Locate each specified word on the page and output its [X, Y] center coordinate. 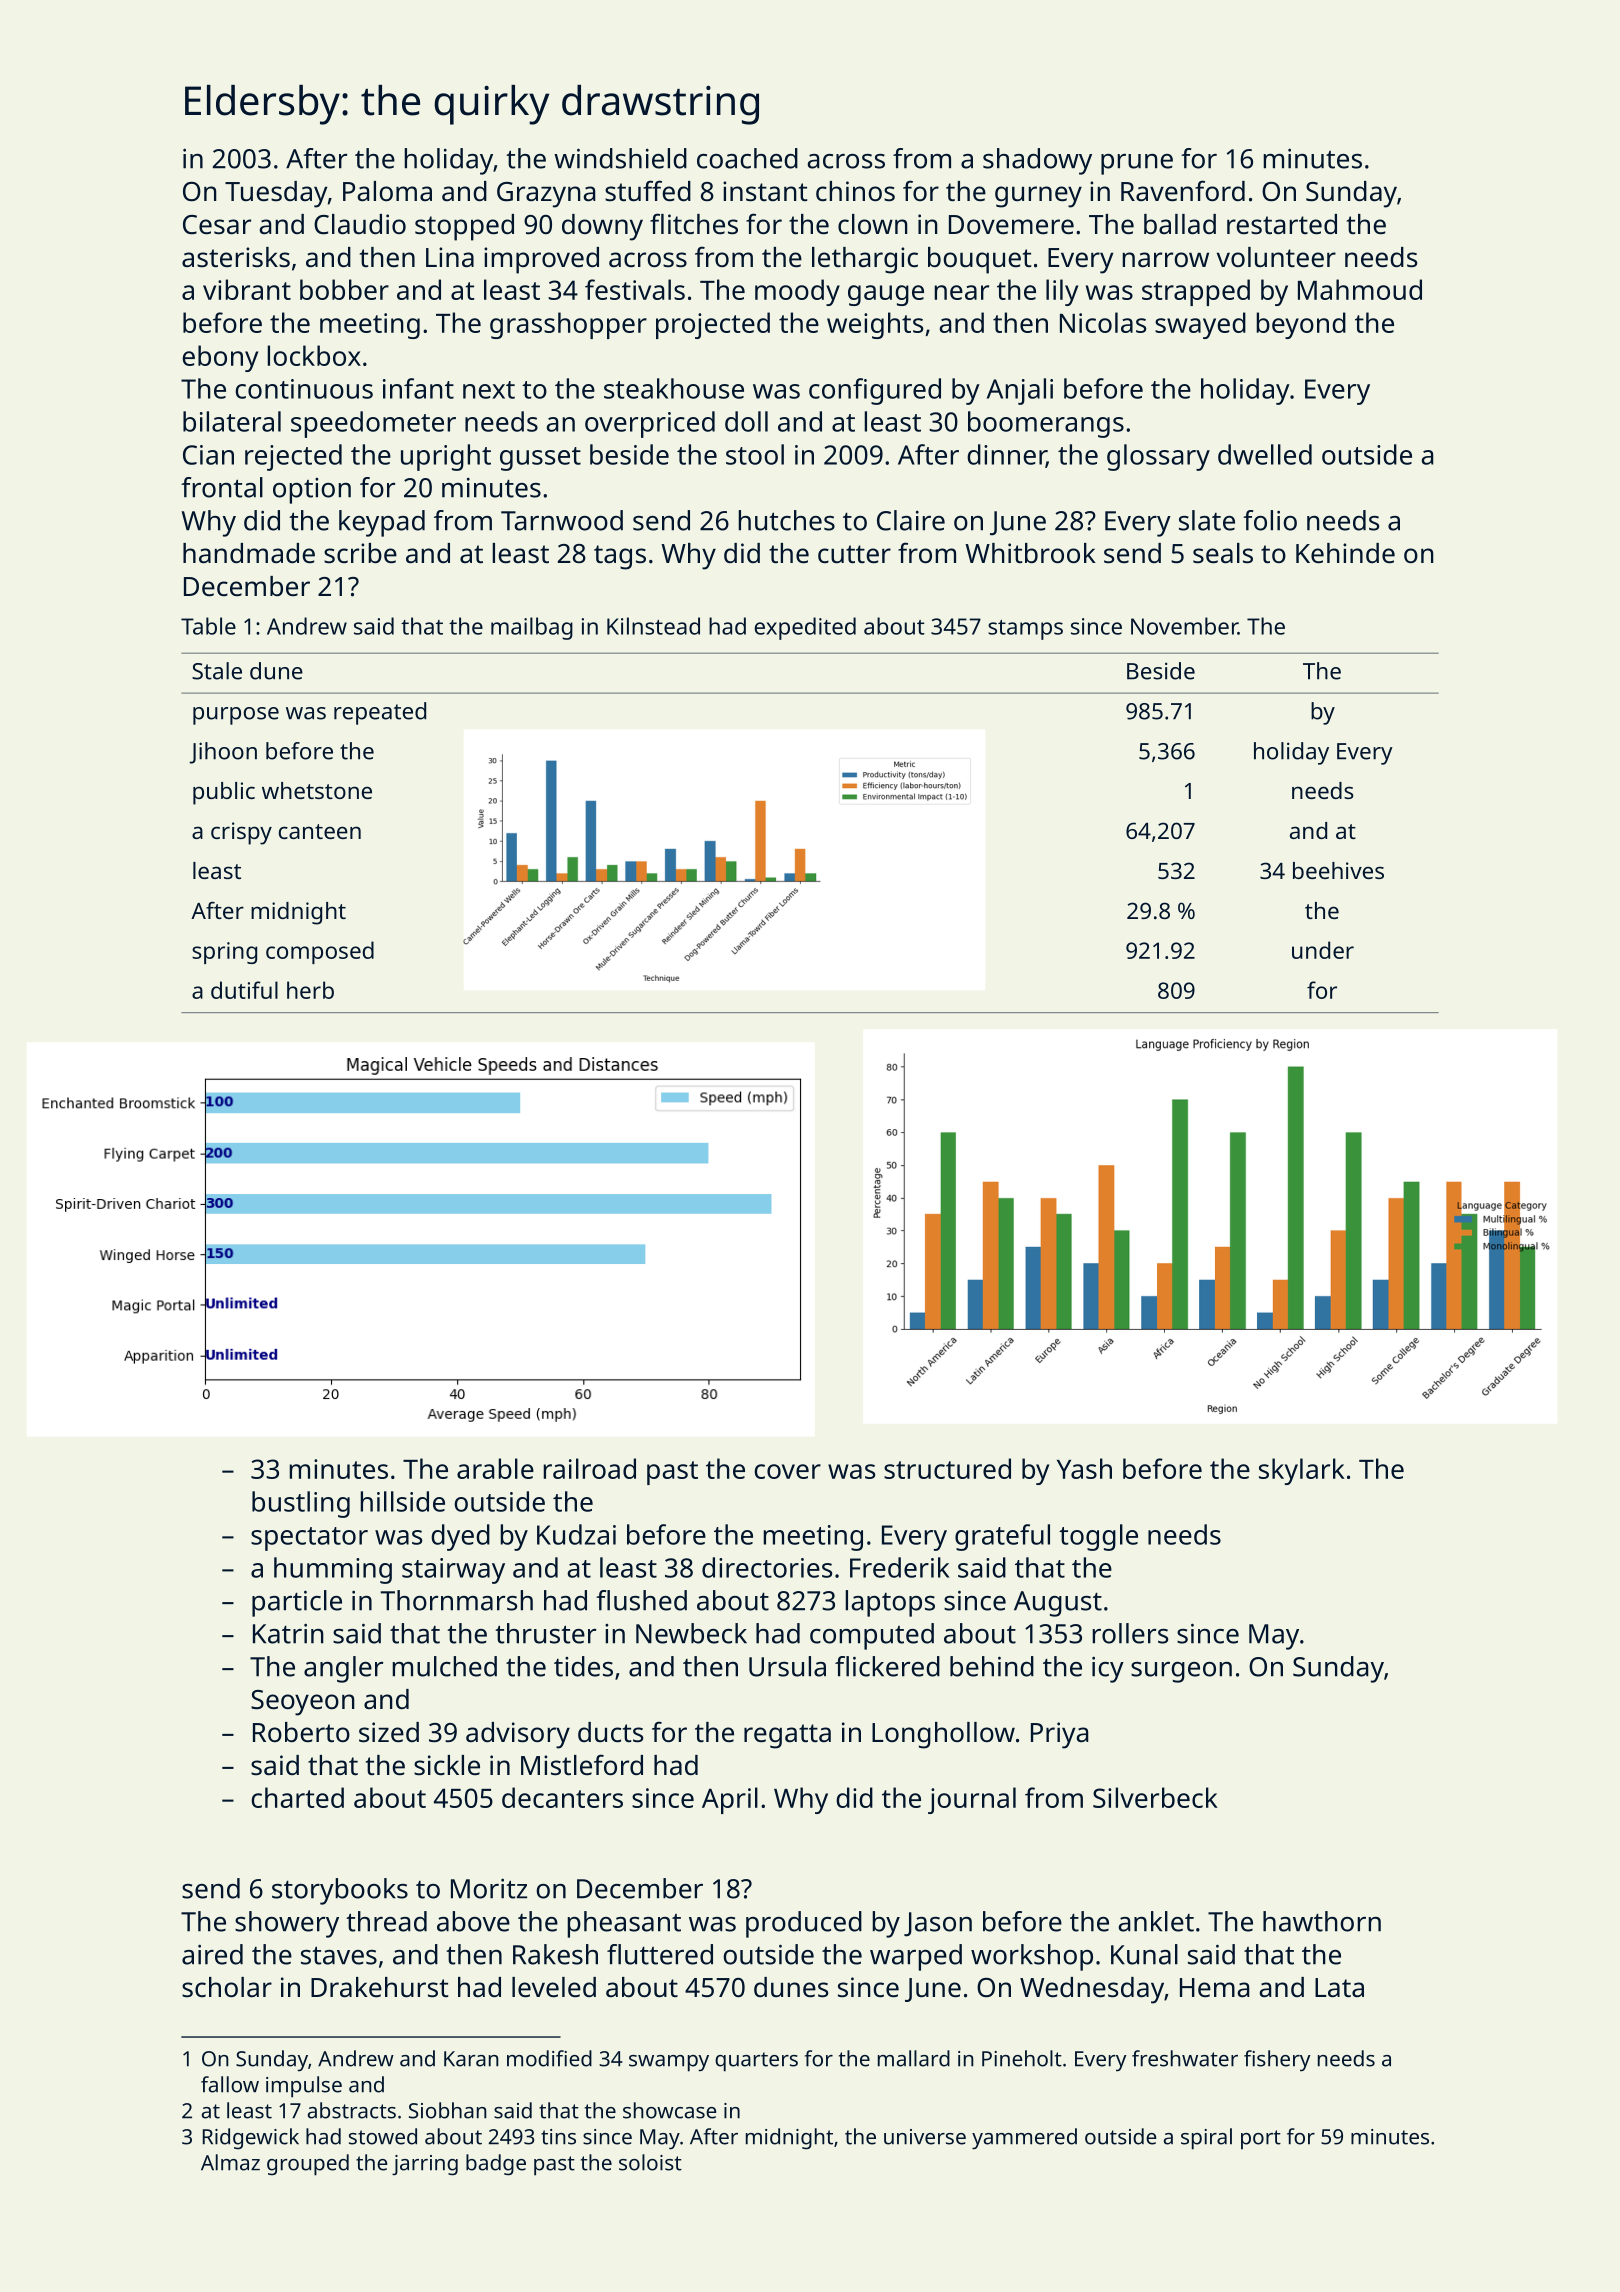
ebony [220, 358]
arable [495, 1468]
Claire [911, 520]
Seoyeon [303, 1703]
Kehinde [1345, 553]
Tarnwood [562, 520]
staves [339, 1955]
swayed [1200, 325]
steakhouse [674, 388]
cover [787, 1471]
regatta [787, 1736]
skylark [1302, 1471]
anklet [1156, 1921]
